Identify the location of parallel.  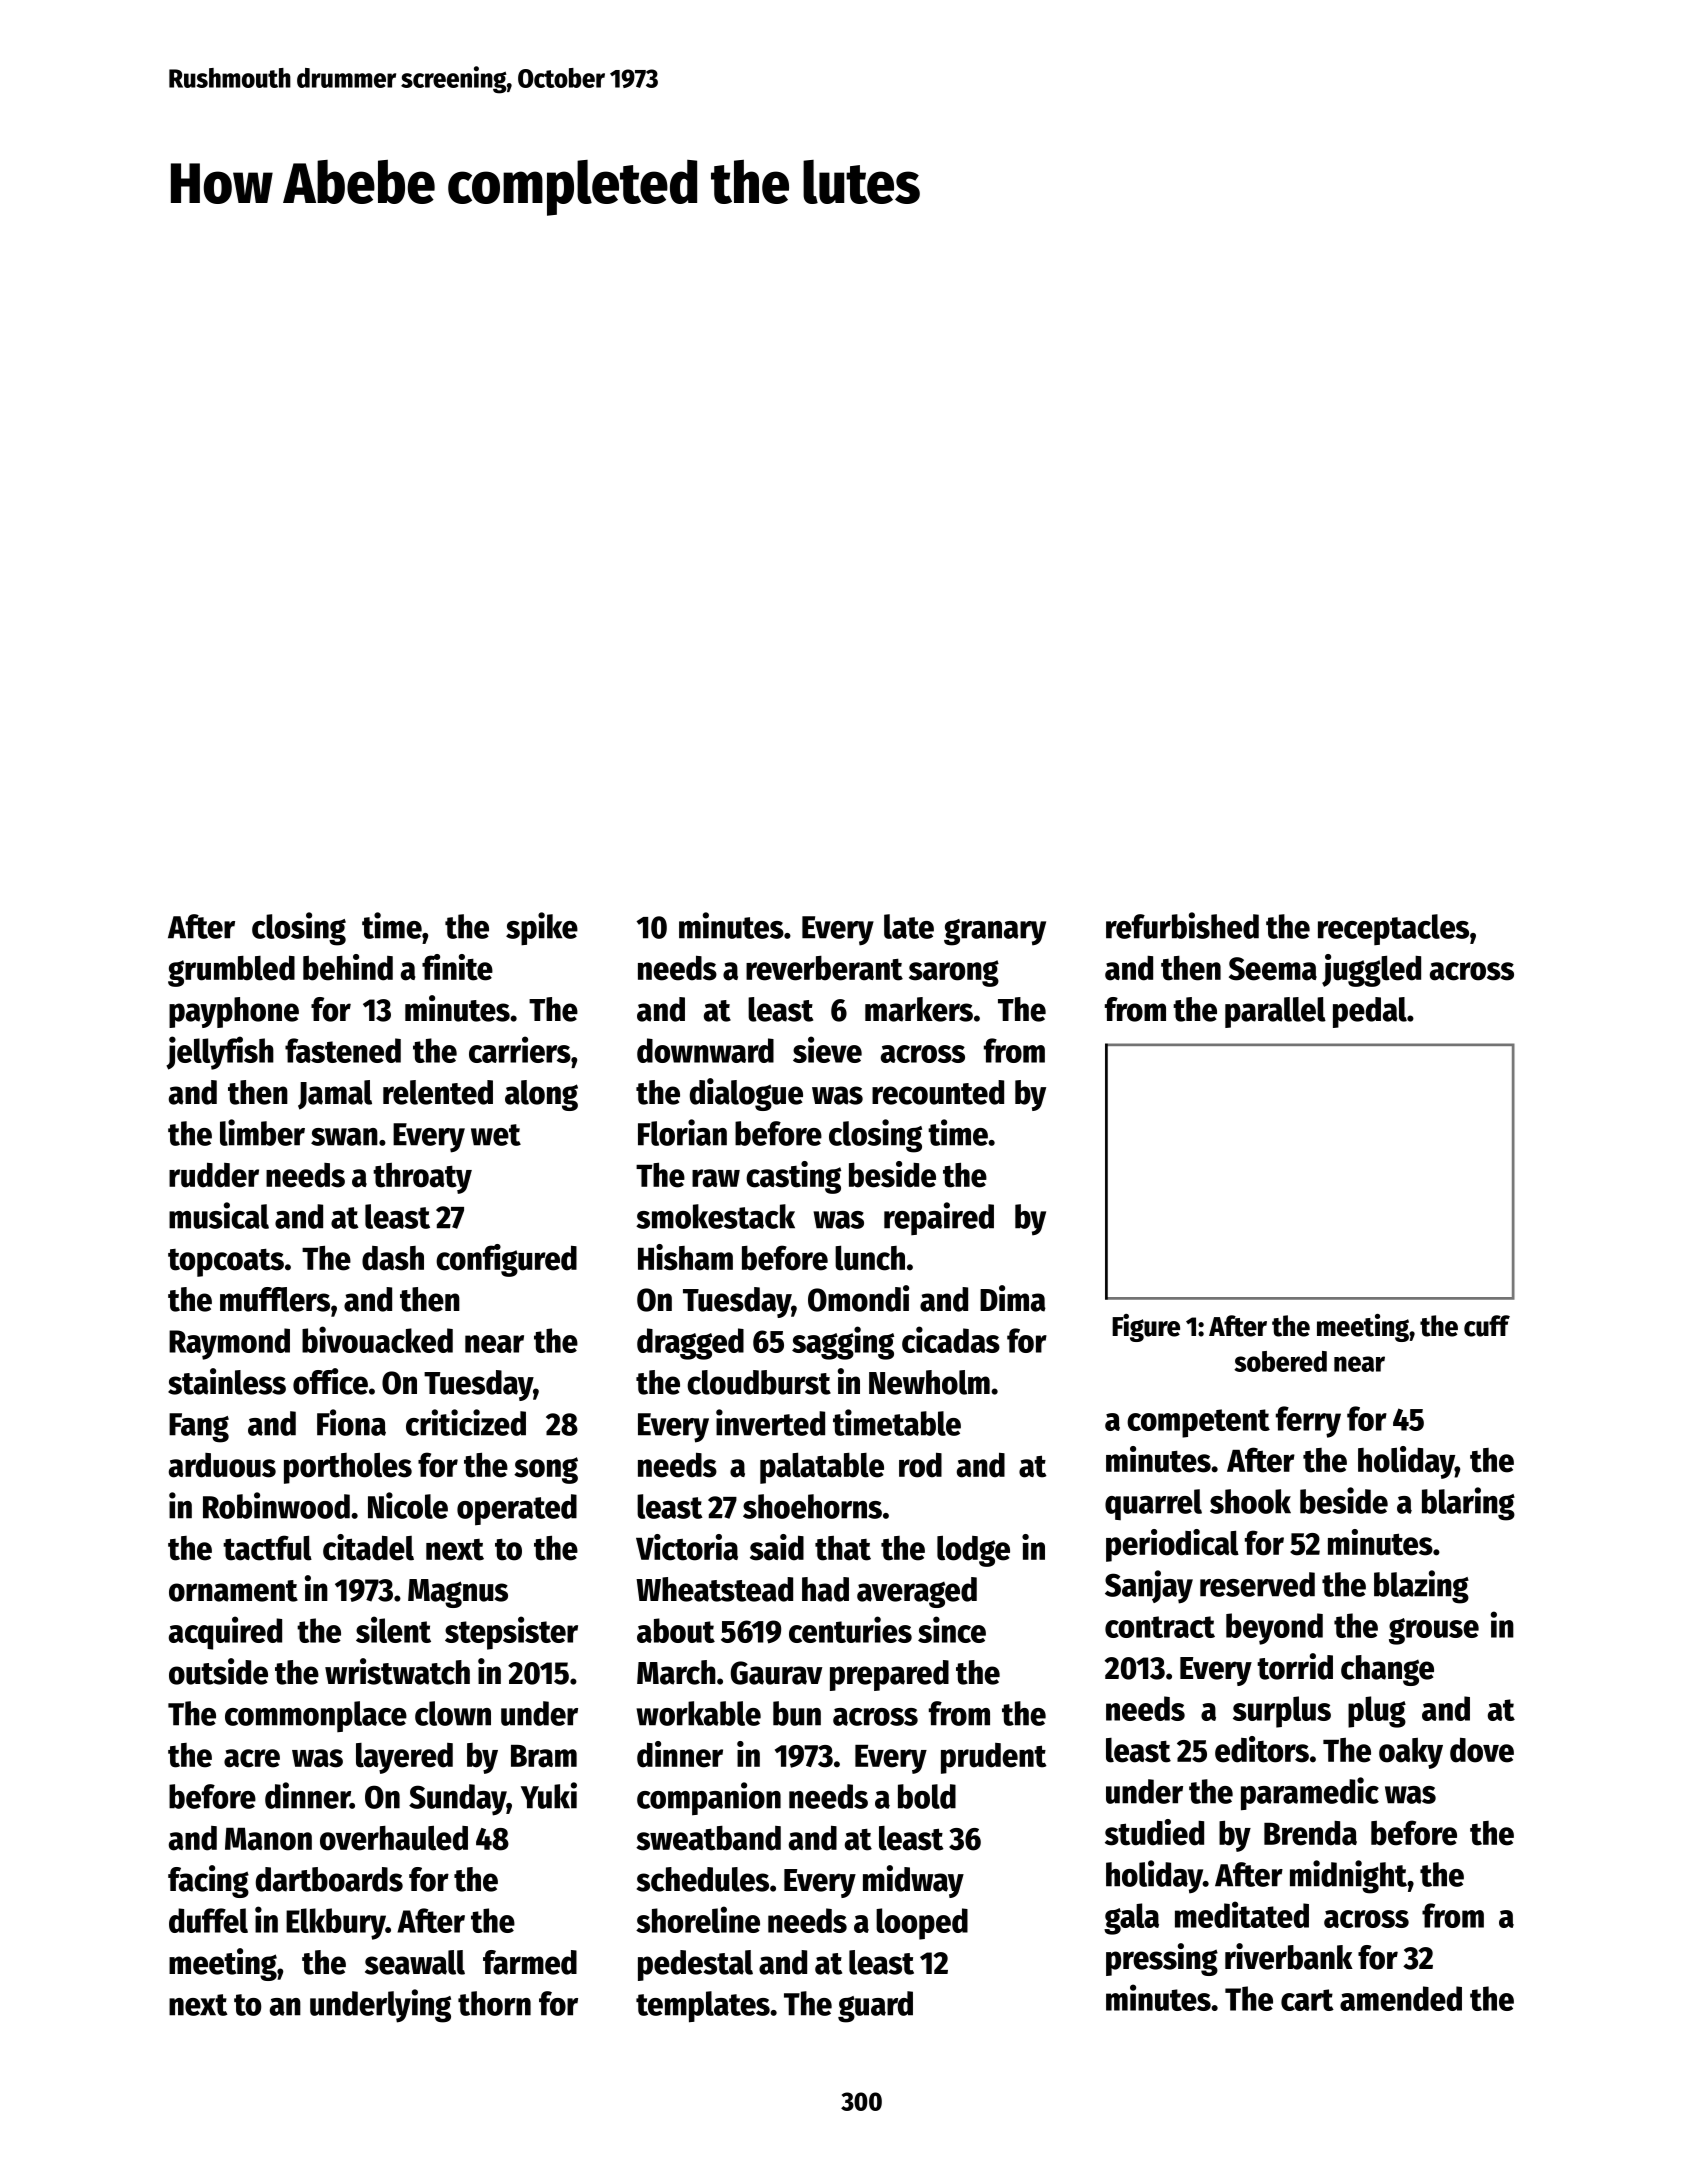
(1275, 1012).
